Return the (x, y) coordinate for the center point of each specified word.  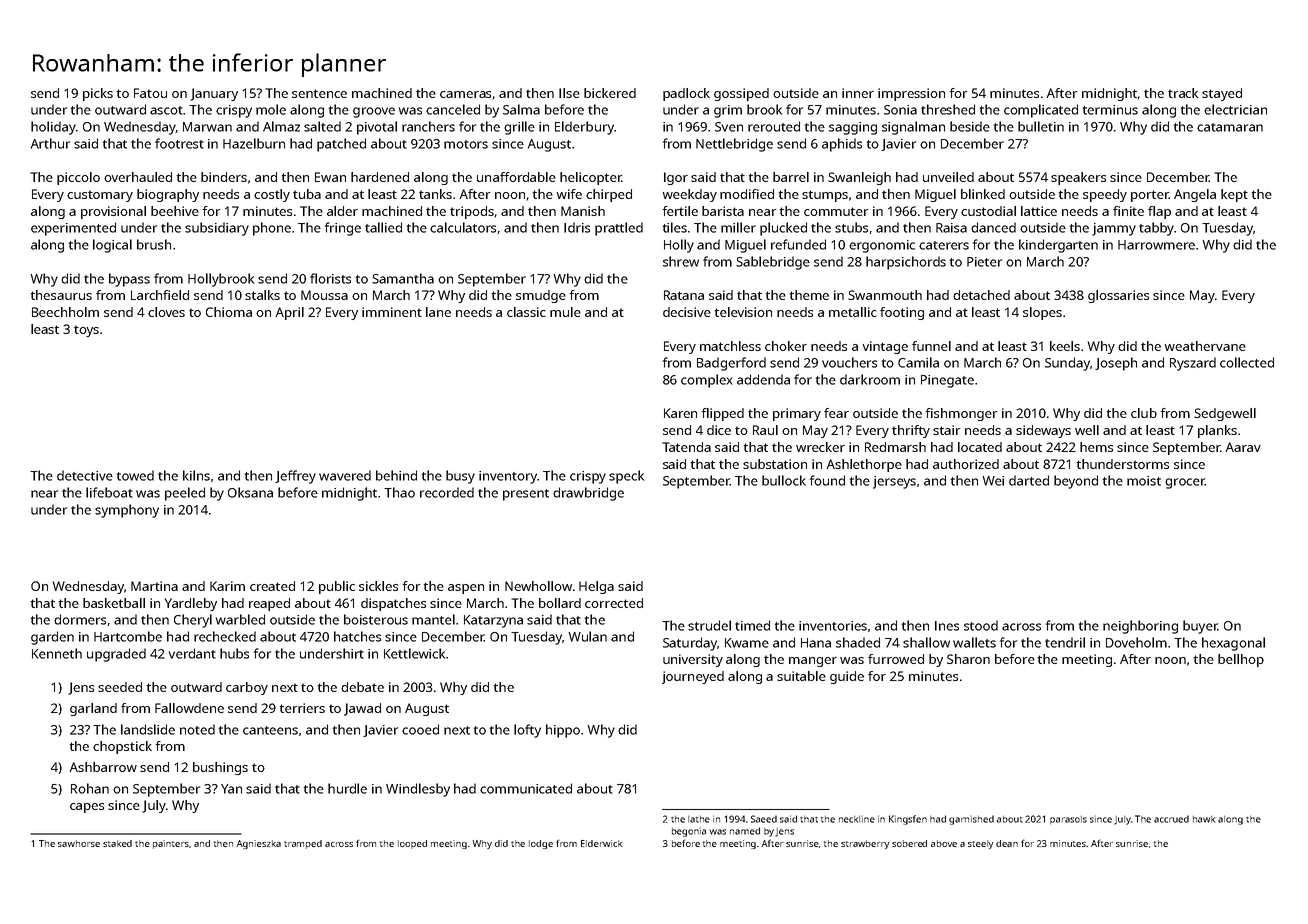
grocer (1185, 483)
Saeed (764, 819)
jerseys (894, 482)
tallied (383, 227)
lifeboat (109, 492)
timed (752, 625)
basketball (114, 603)
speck (626, 477)
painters (171, 844)
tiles (675, 227)
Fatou (150, 93)
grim (728, 111)
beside (970, 126)
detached (981, 295)
